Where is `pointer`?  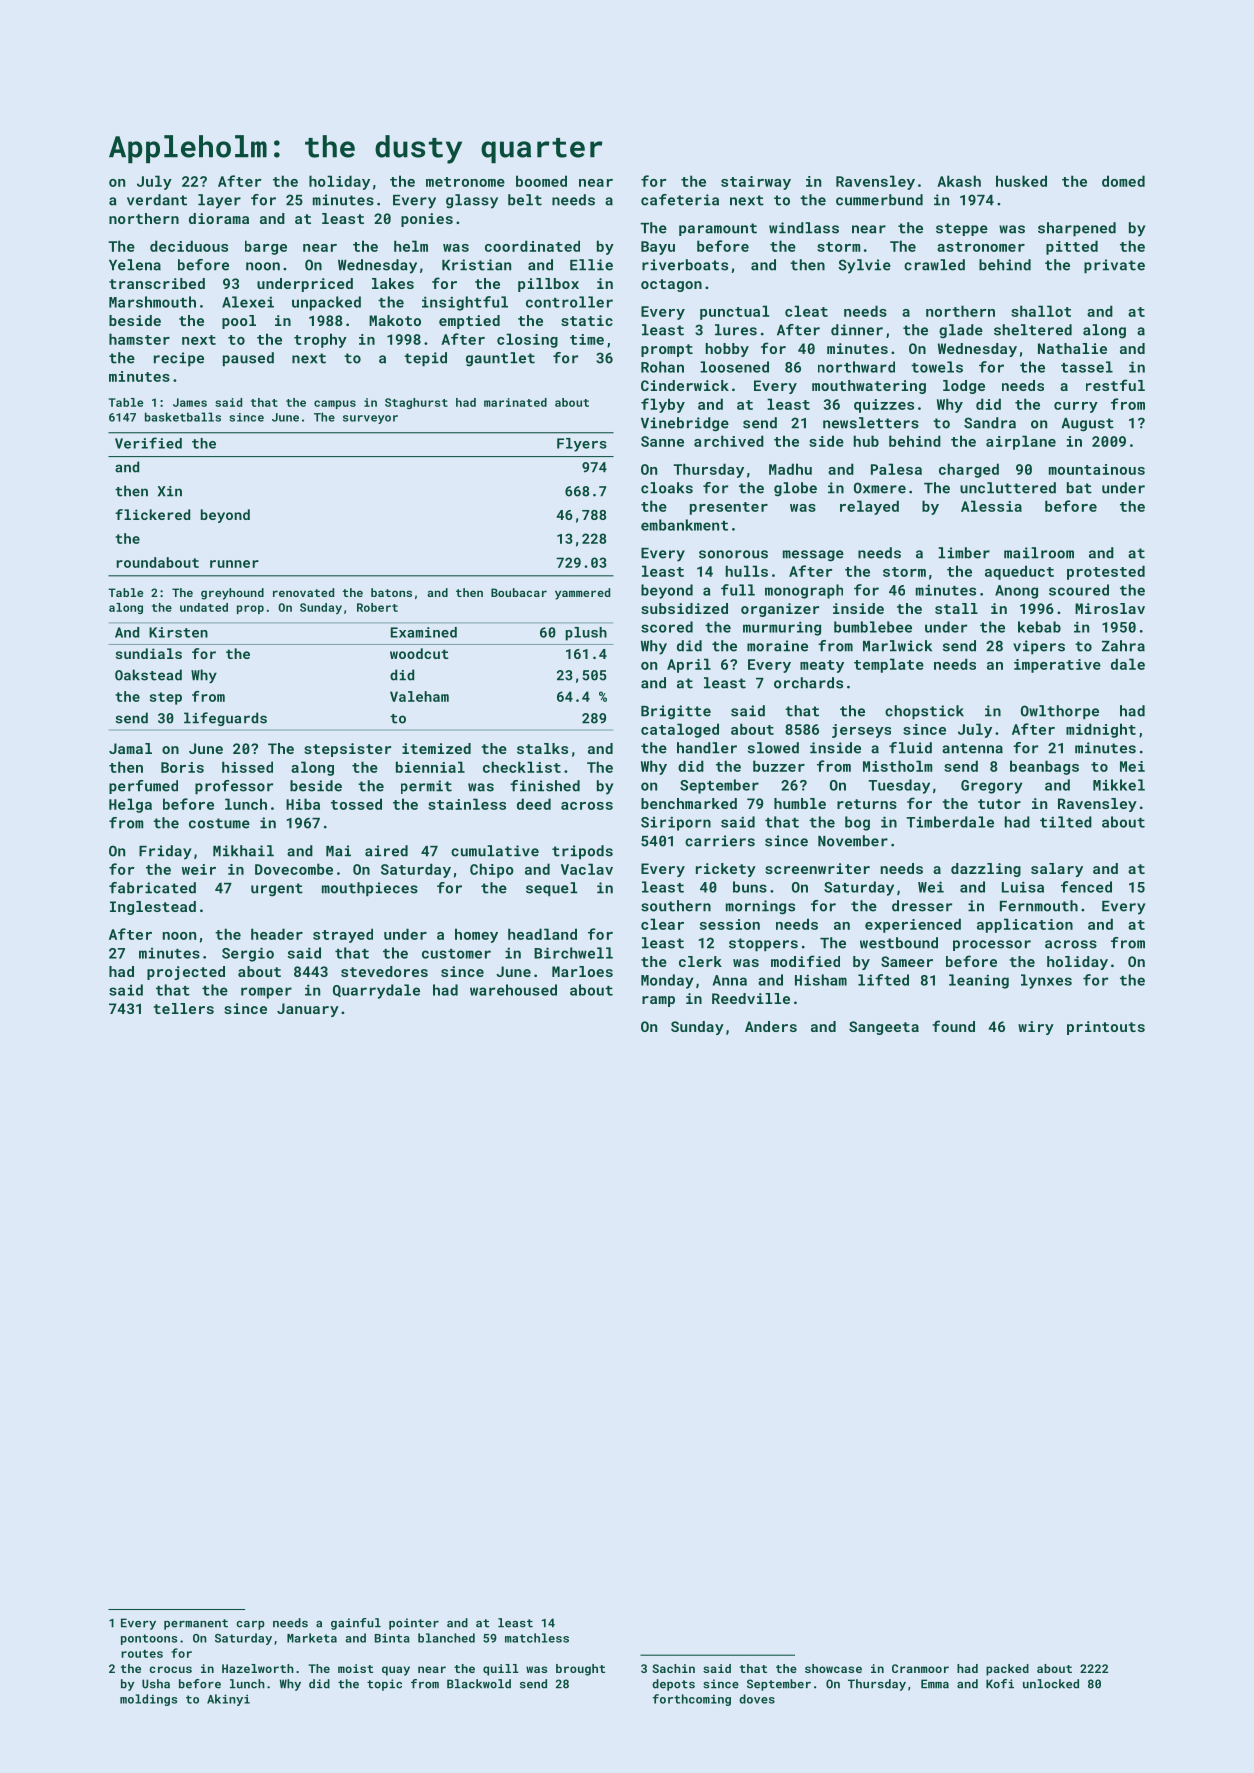
pointer is located at coordinates (414, 1624).
